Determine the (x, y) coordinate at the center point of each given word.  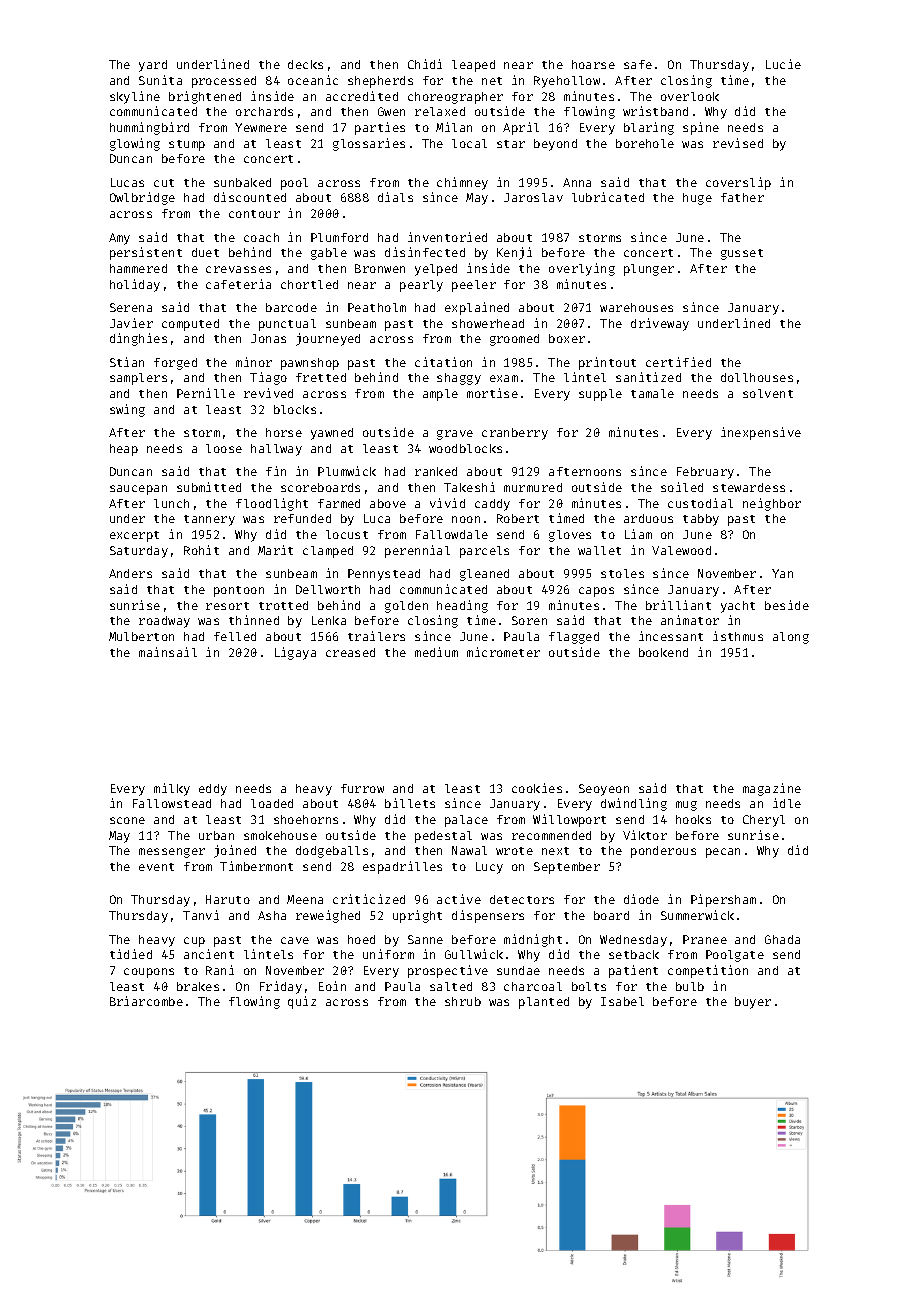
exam (504, 378)
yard (153, 66)
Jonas (268, 338)
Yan (782, 573)
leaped (473, 66)
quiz (302, 1002)
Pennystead (384, 575)
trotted (283, 605)
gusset (742, 254)
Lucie (783, 64)
